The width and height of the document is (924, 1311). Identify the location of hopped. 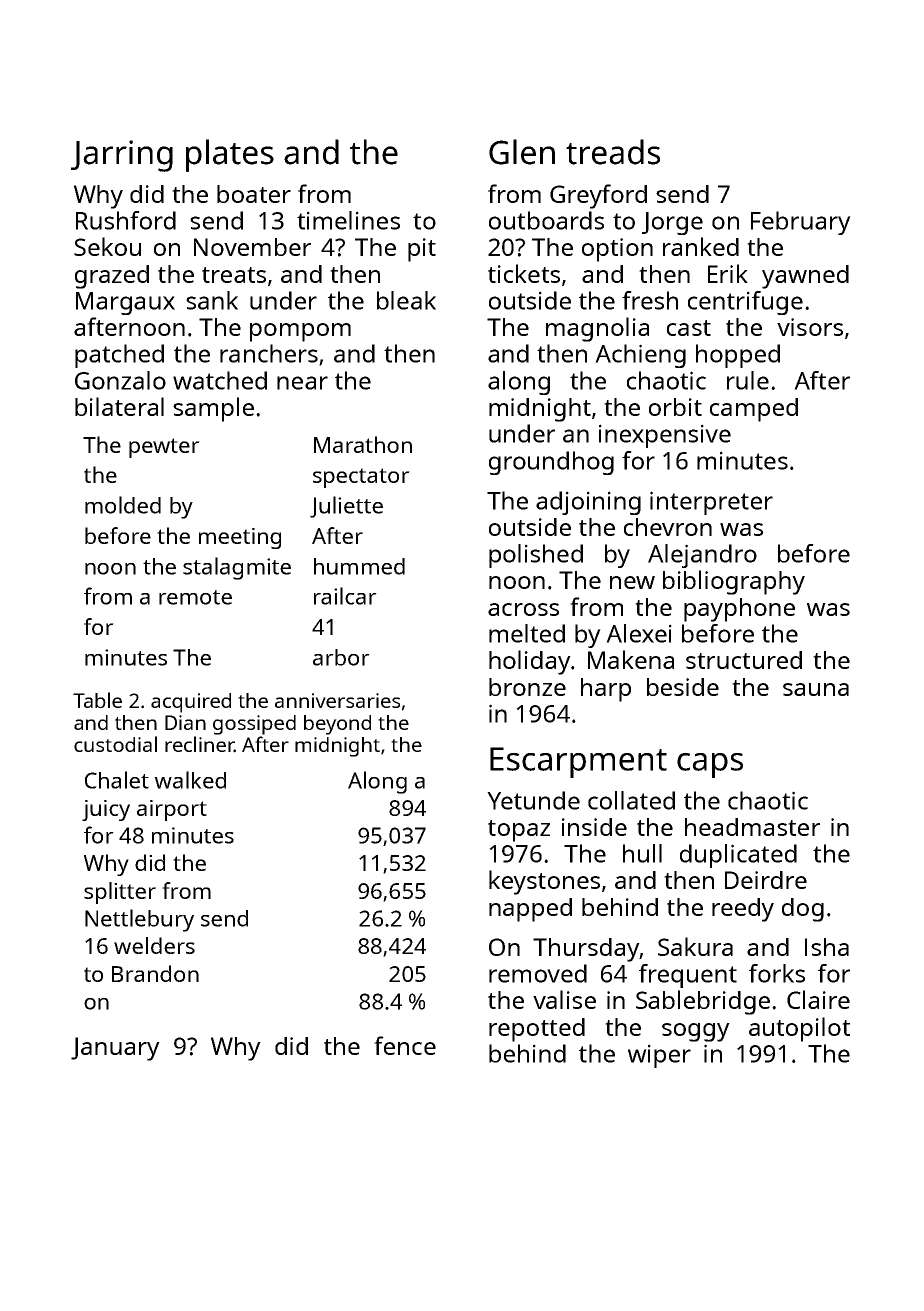
(738, 356).
